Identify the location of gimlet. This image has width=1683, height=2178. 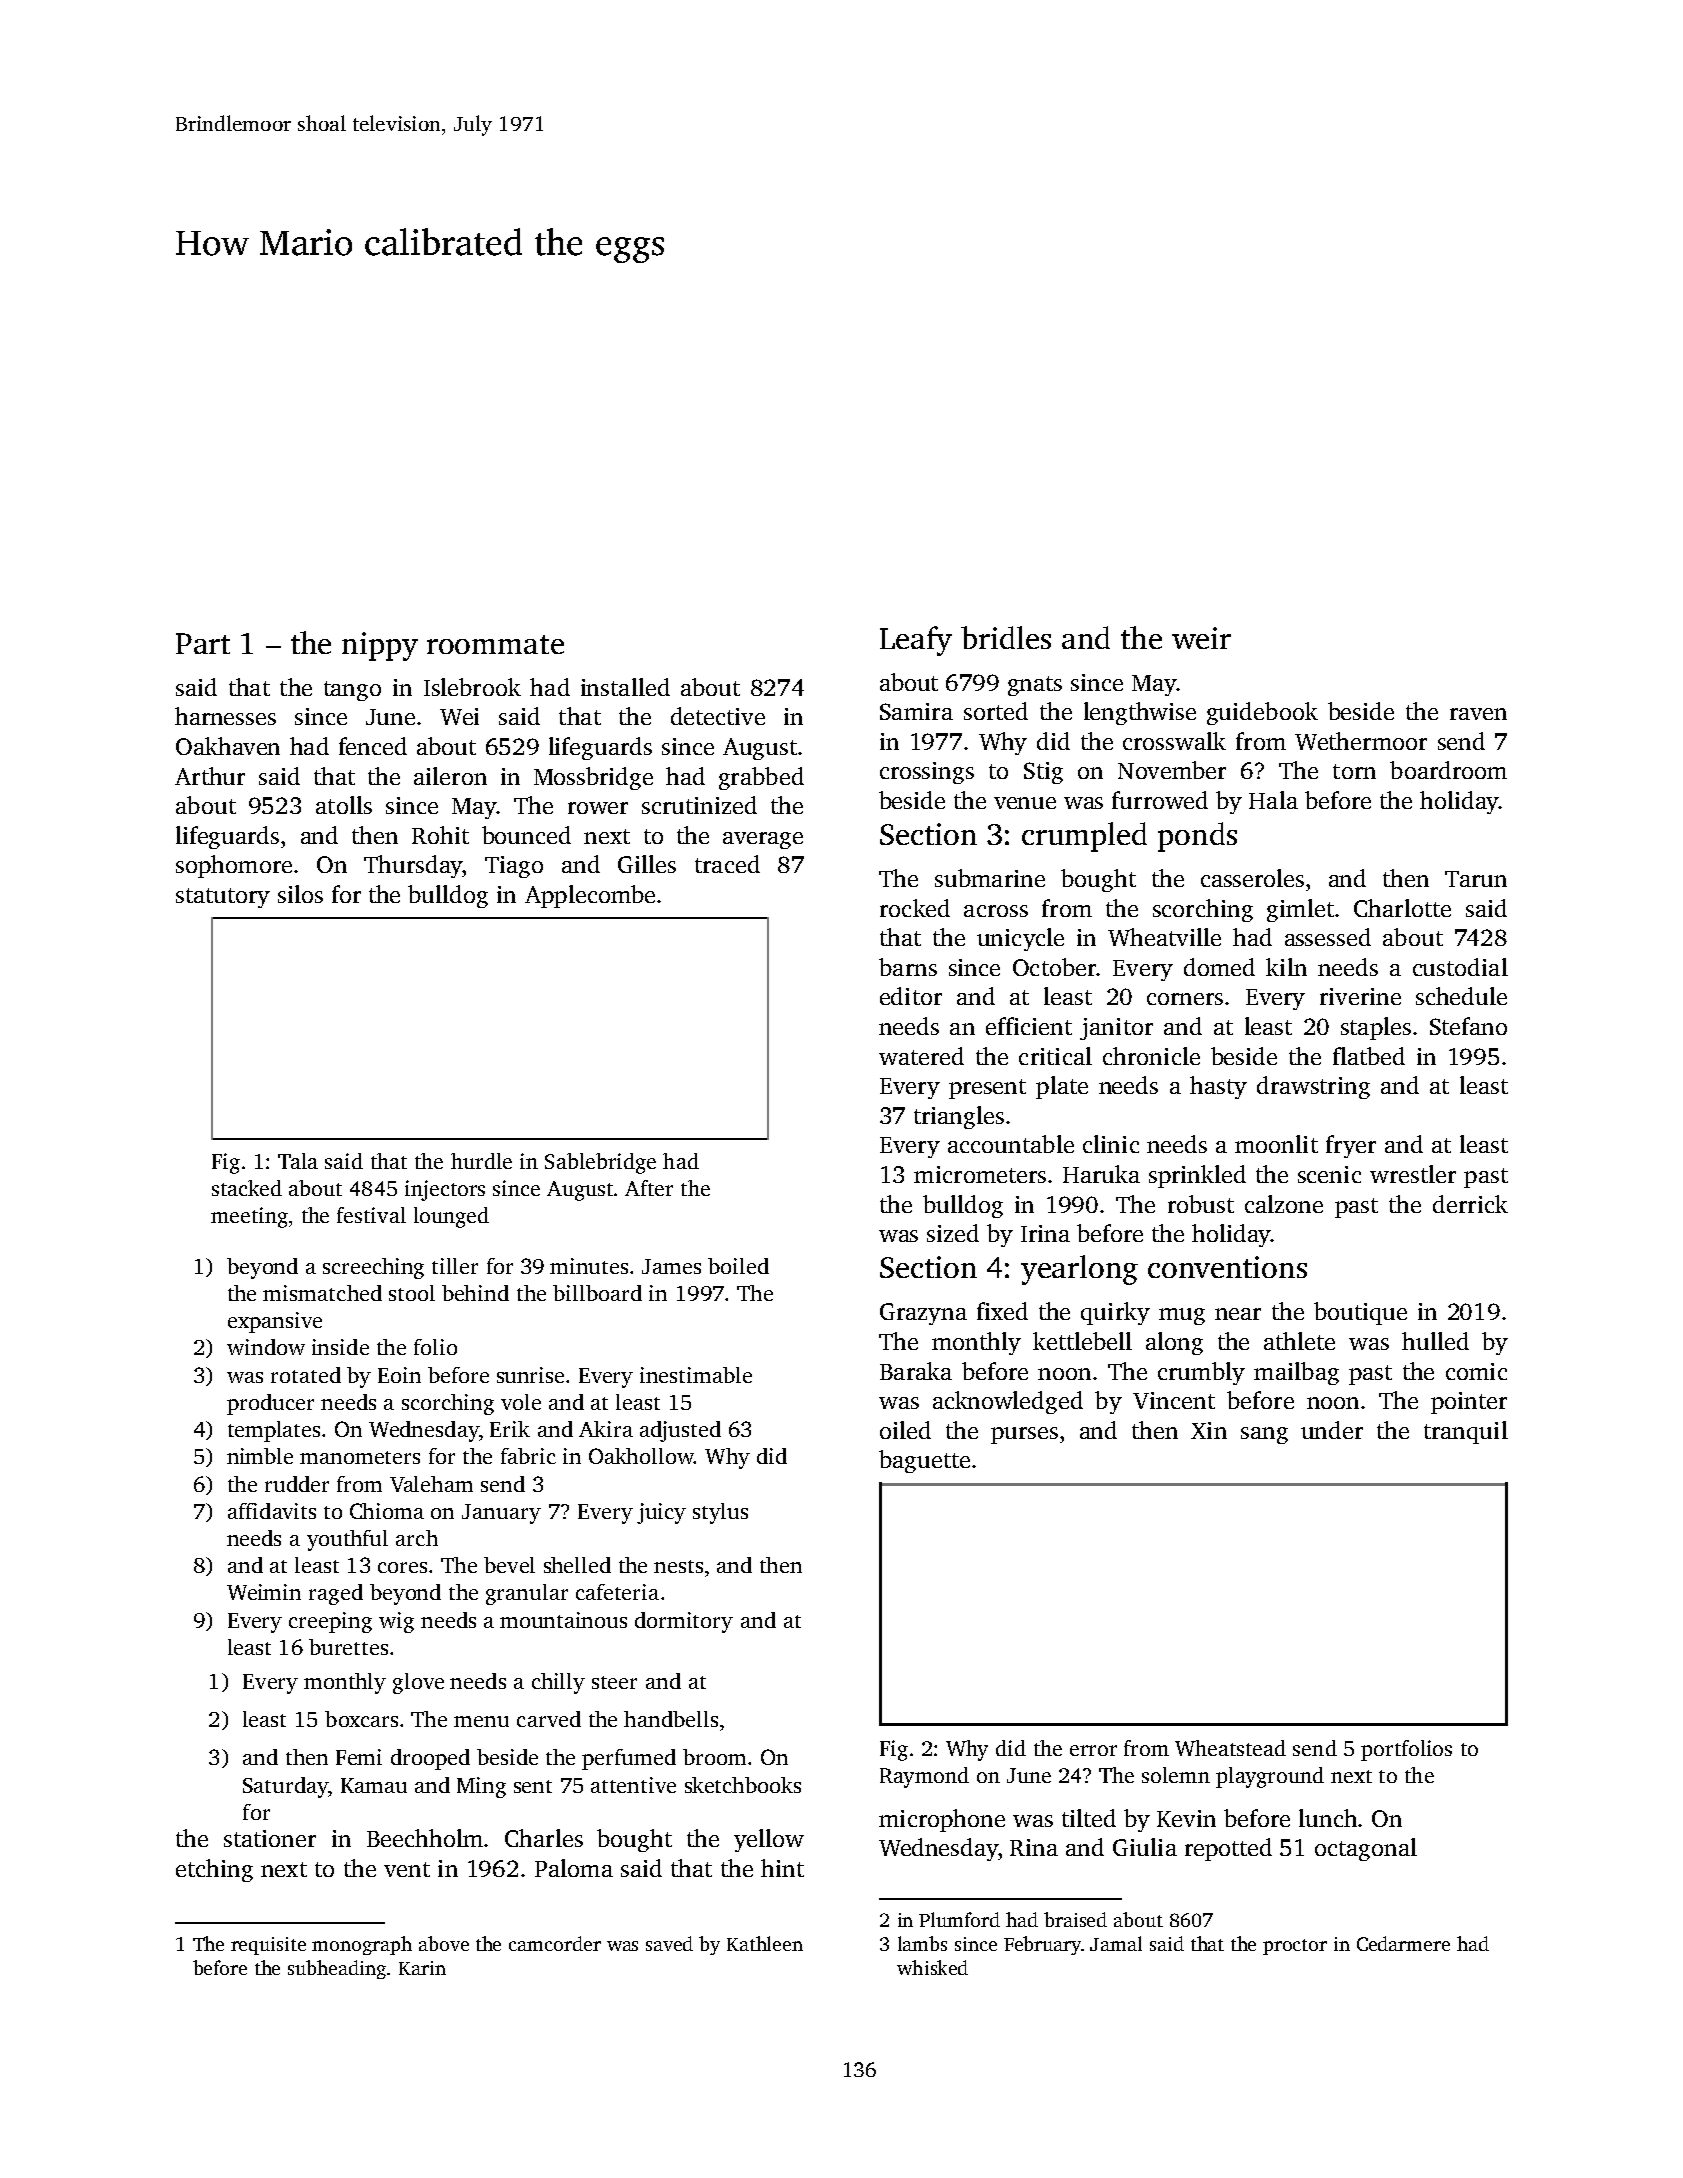
(1300, 910).
